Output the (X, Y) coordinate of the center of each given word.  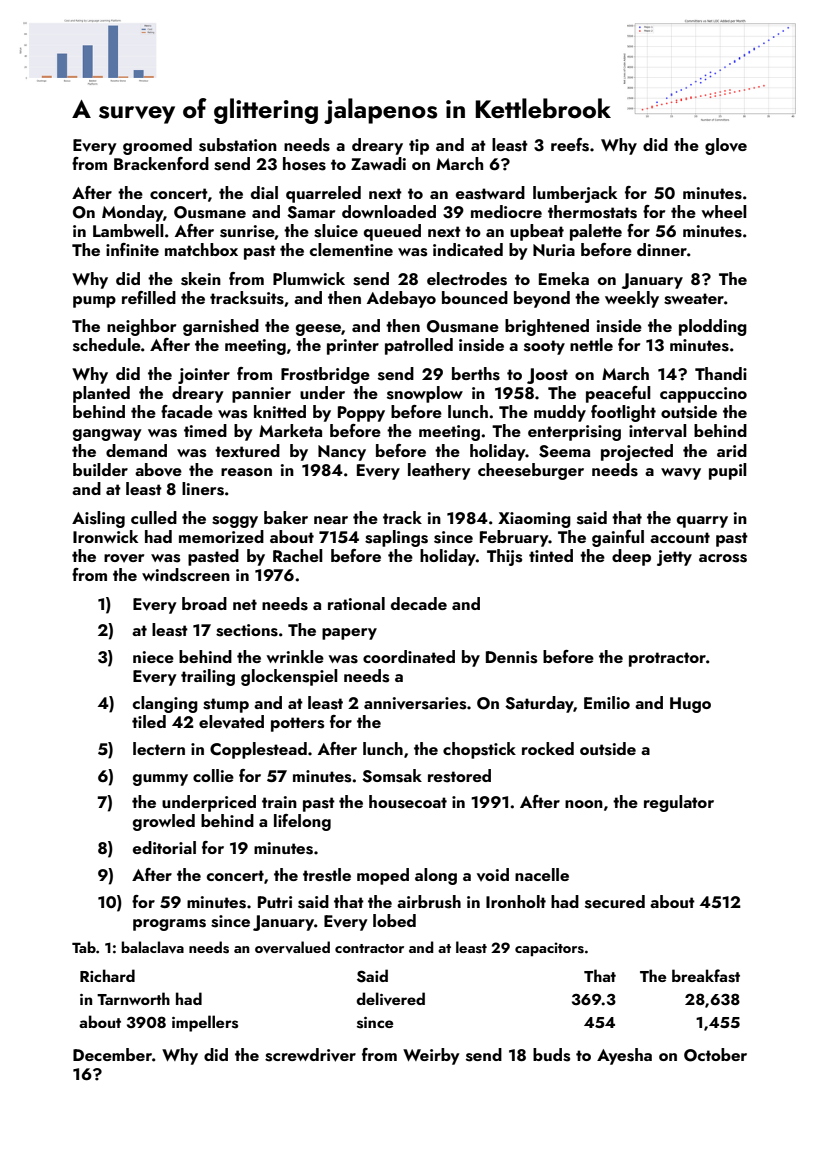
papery (349, 634)
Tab (84, 947)
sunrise (247, 231)
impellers (205, 1023)
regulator (679, 803)
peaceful (618, 394)
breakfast (706, 976)
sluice (336, 231)
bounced (475, 297)
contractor (369, 948)
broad (204, 603)
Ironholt (516, 901)
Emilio (607, 702)
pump (94, 302)
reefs (570, 145)
